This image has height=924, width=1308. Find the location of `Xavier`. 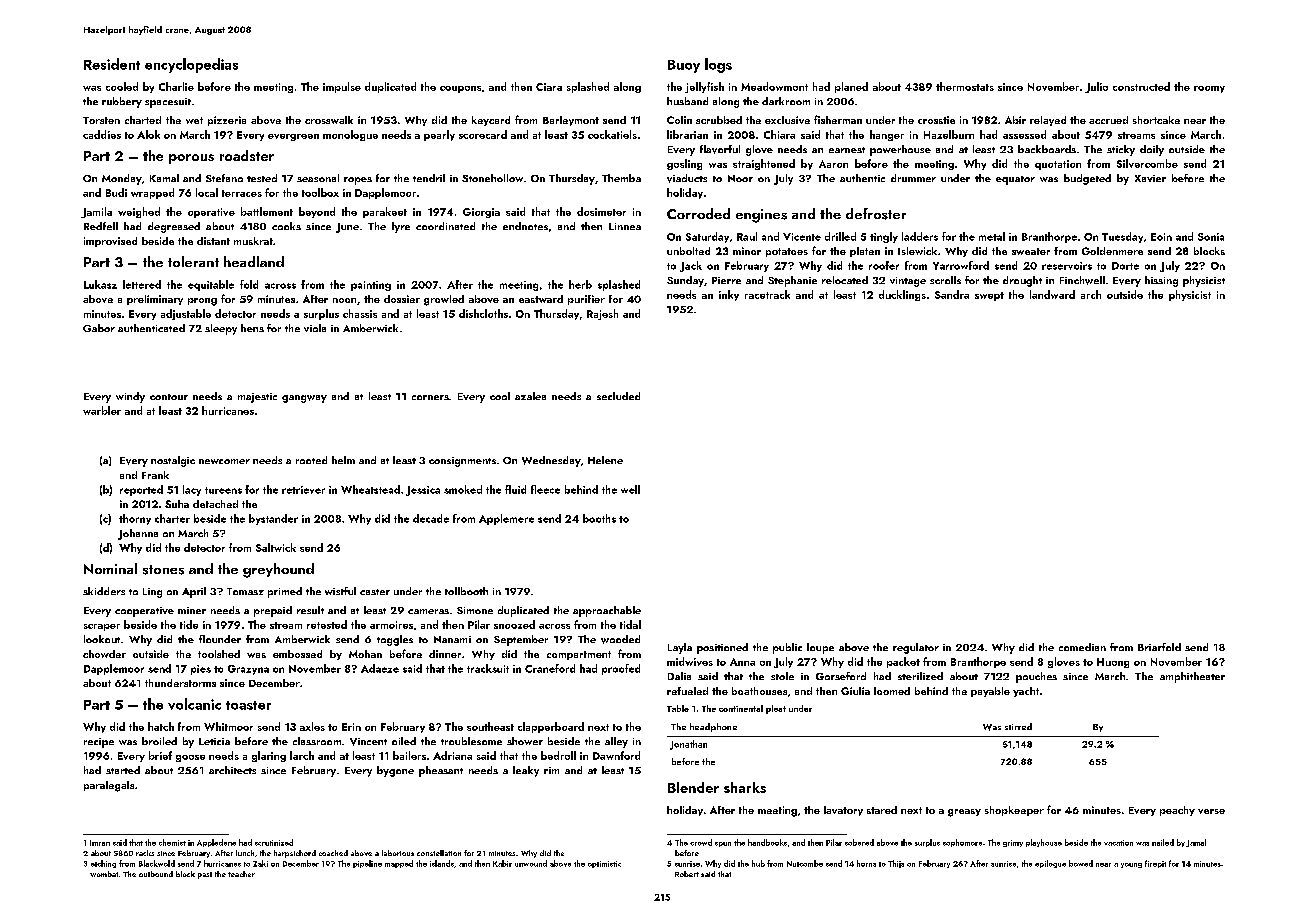

Xavier is located at coordinates (1150, 178).
